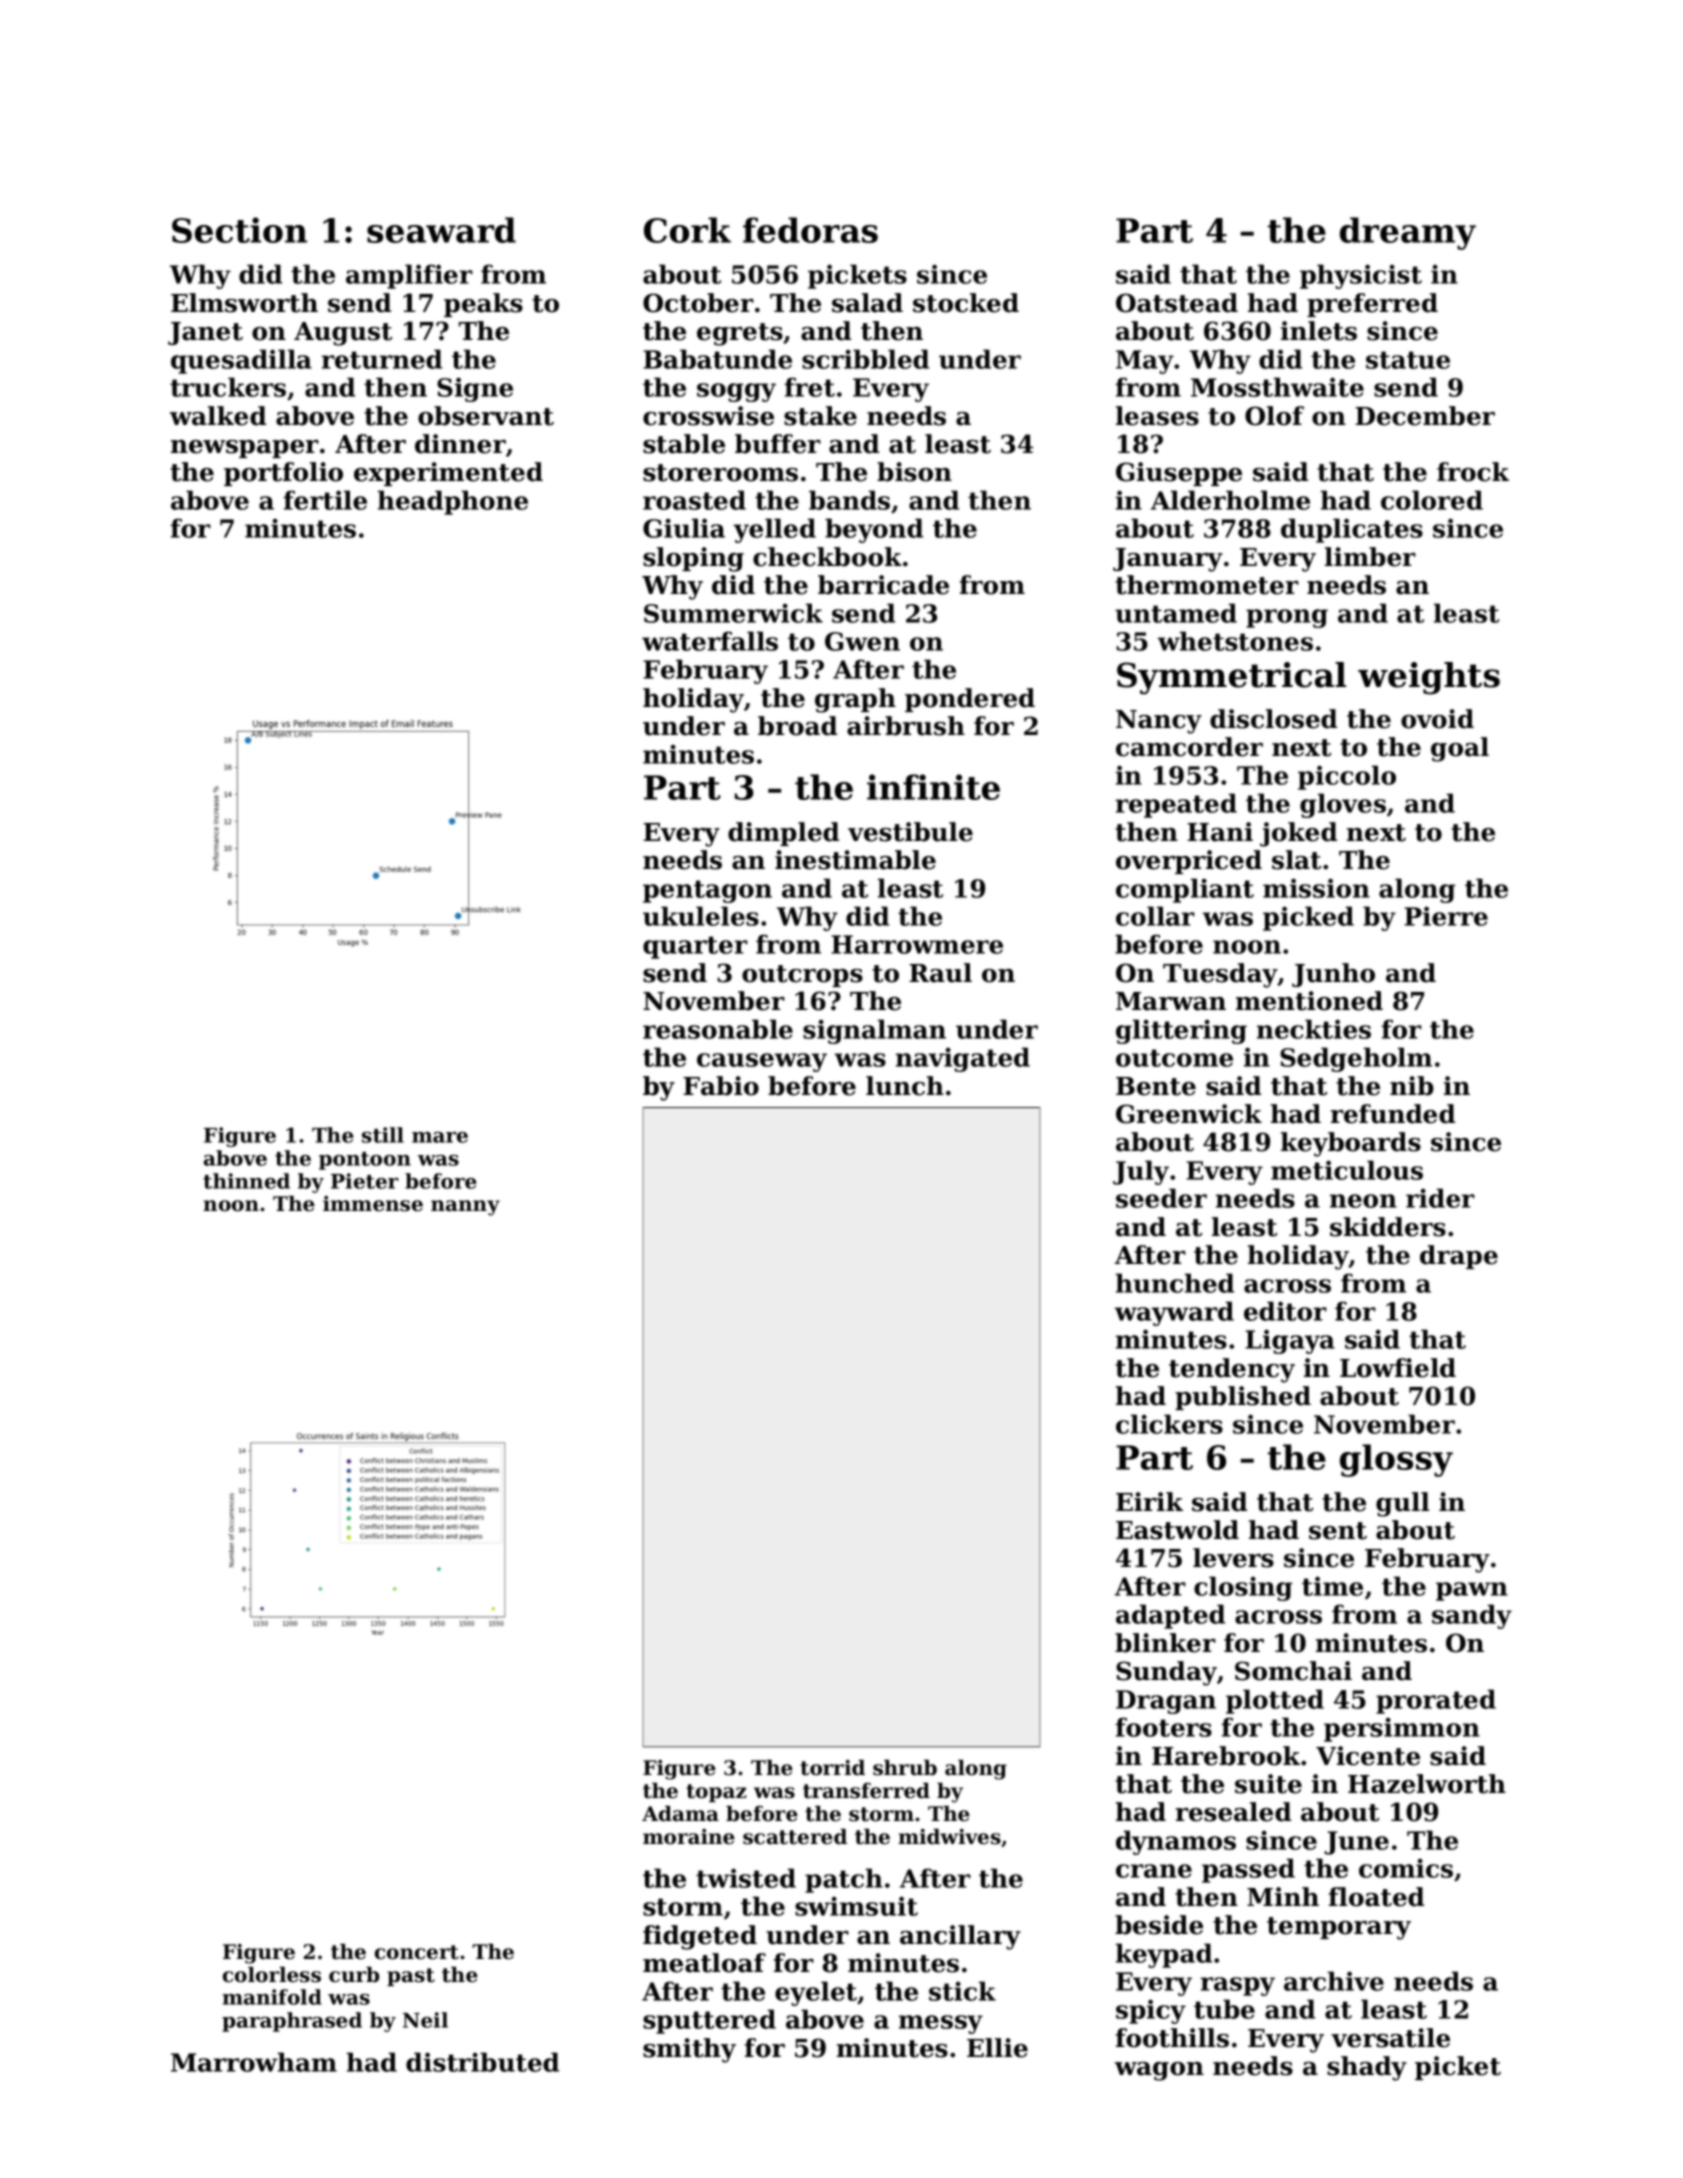 This screenshot has height=2178, width=1683. What do you see at coordinates (797, 726) in the screenshot?
I see `broad` at bounding box center [797, 726].
